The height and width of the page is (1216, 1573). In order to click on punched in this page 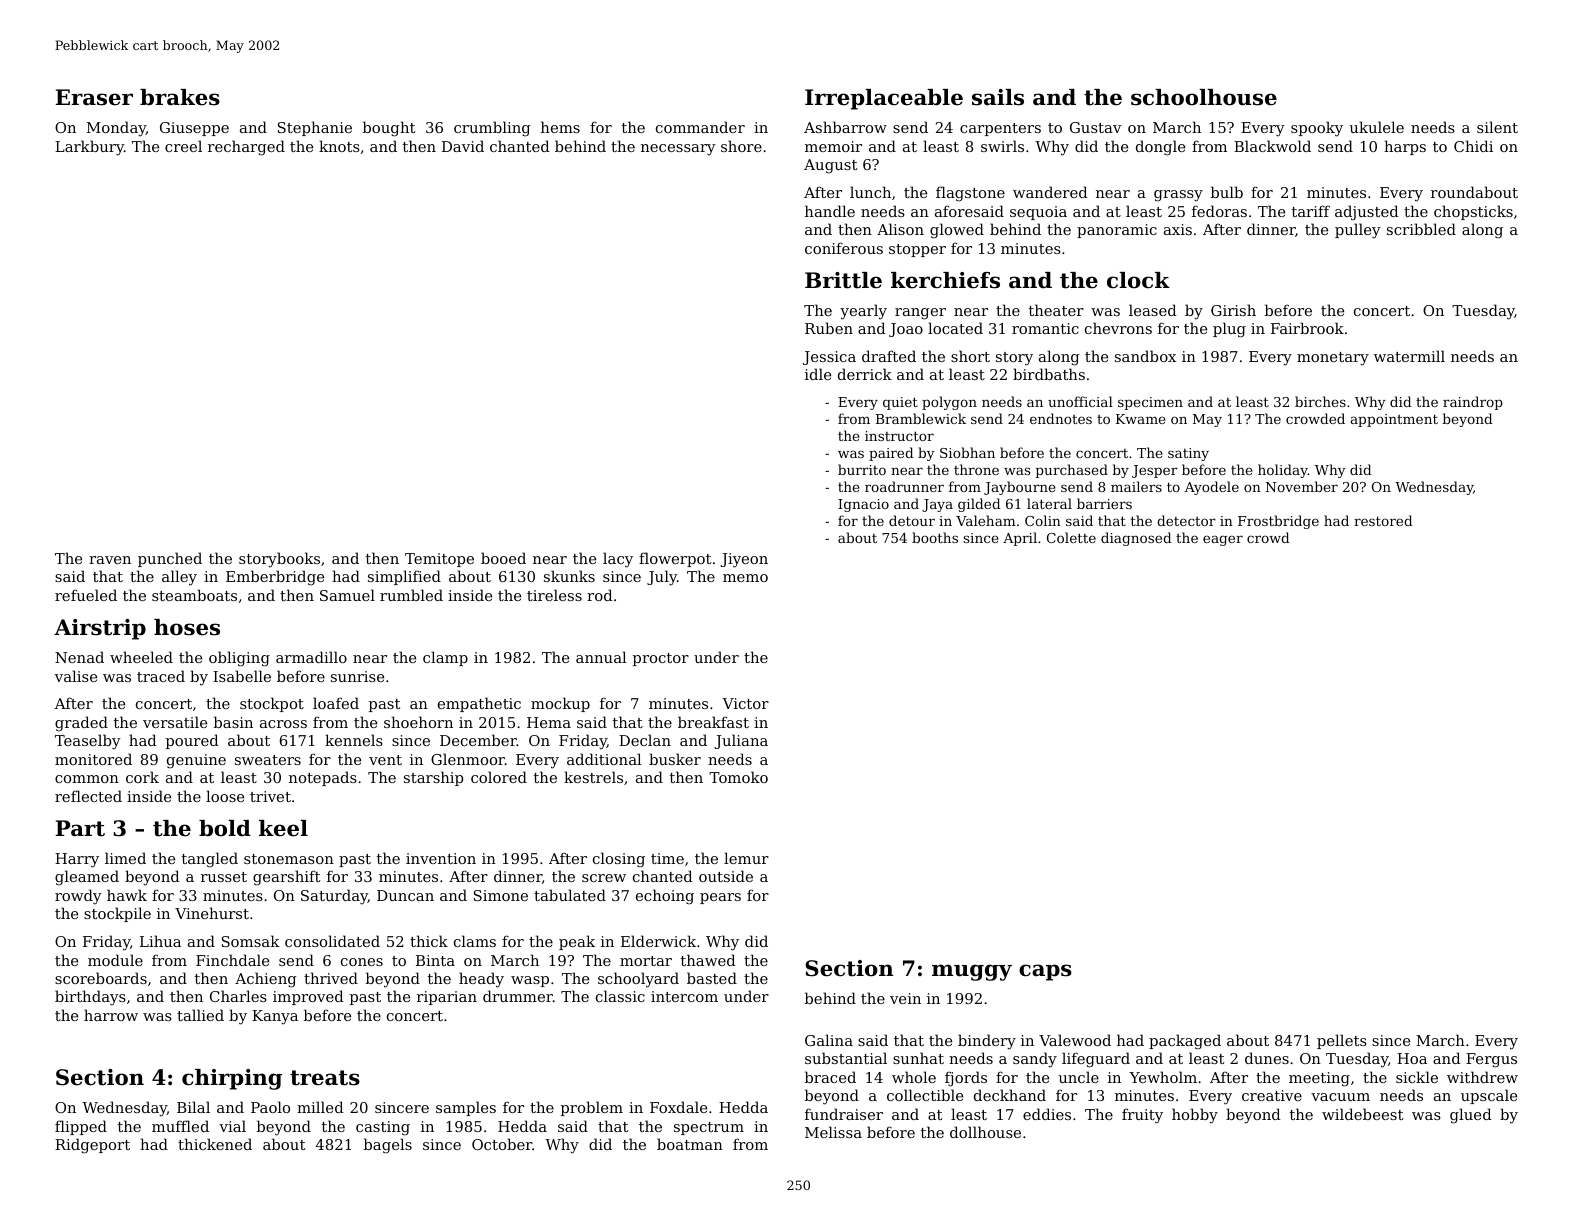, I will do `click(170, 559)`.
